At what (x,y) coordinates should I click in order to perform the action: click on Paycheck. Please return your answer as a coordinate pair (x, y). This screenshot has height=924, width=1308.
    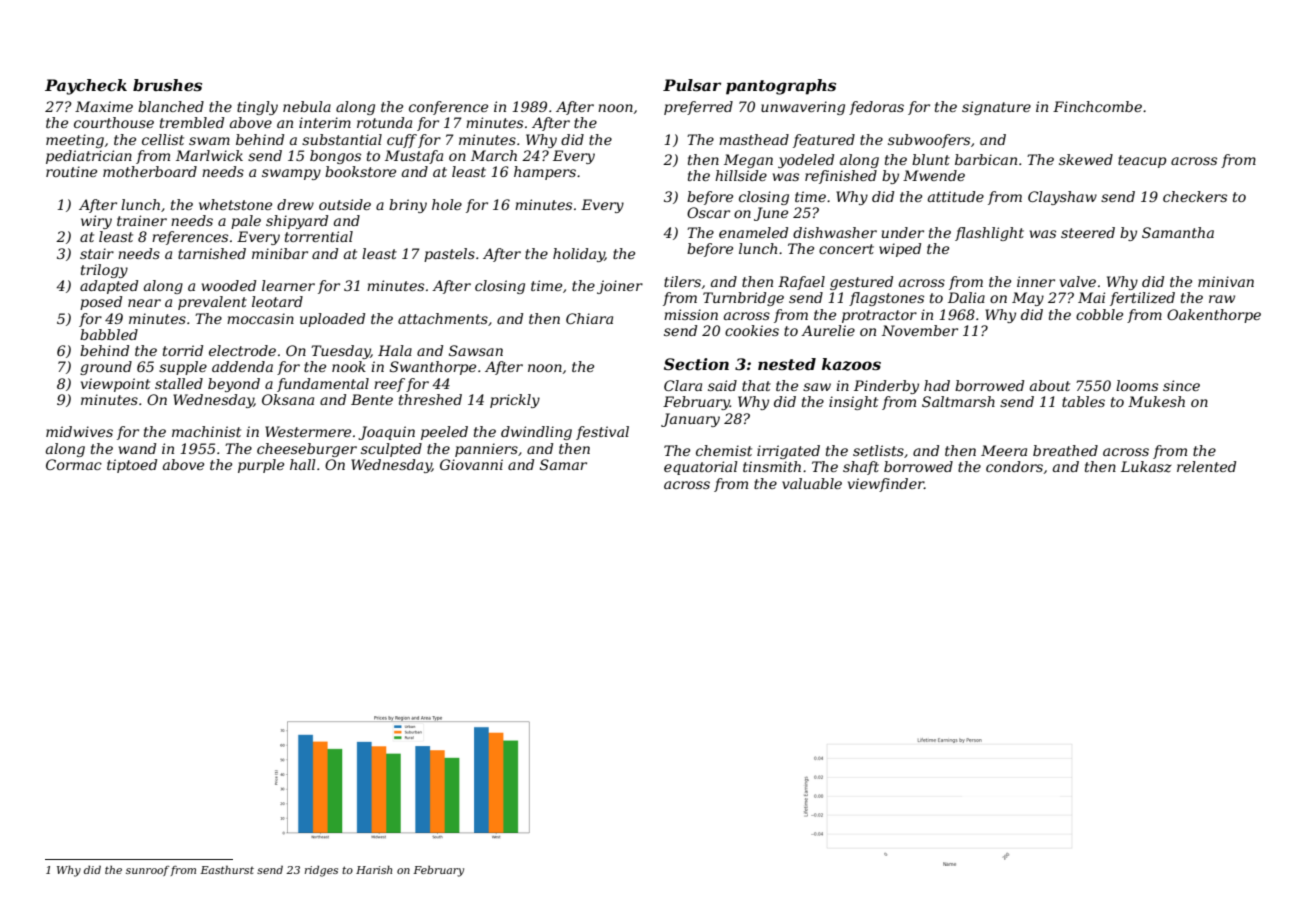
    Looking at the image, I should click on (86, 87).
